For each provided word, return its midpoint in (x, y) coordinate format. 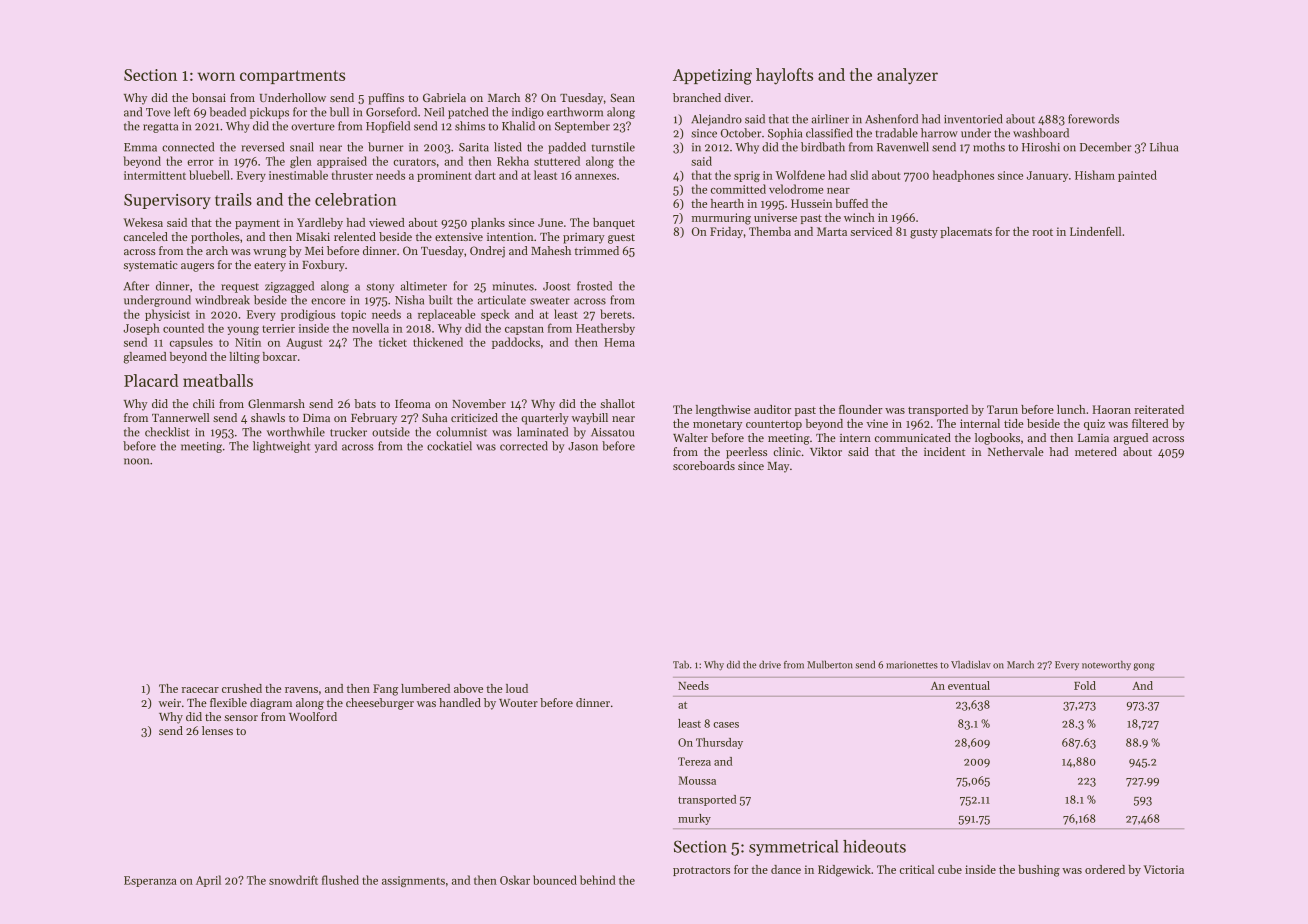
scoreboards (704, 465)
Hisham (1095, 175)
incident (944, 451)
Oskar (515, 880)
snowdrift (293, 880)
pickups (269, 113)
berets (616, 314)
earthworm (575, 112)
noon (136, 461)
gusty (924, 233)
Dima (316, 418)
